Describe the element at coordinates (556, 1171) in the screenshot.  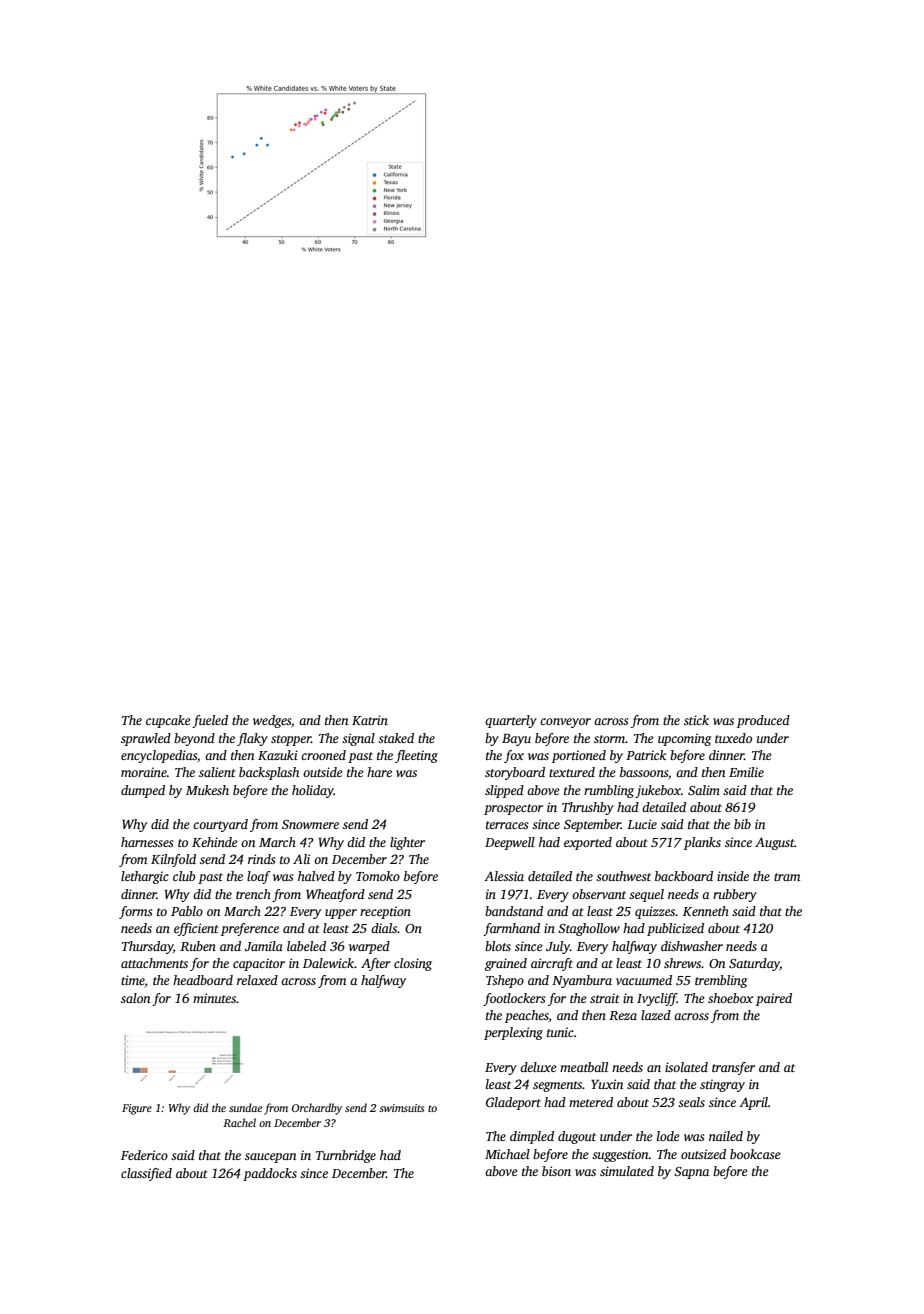
I see `bison` at that location.
